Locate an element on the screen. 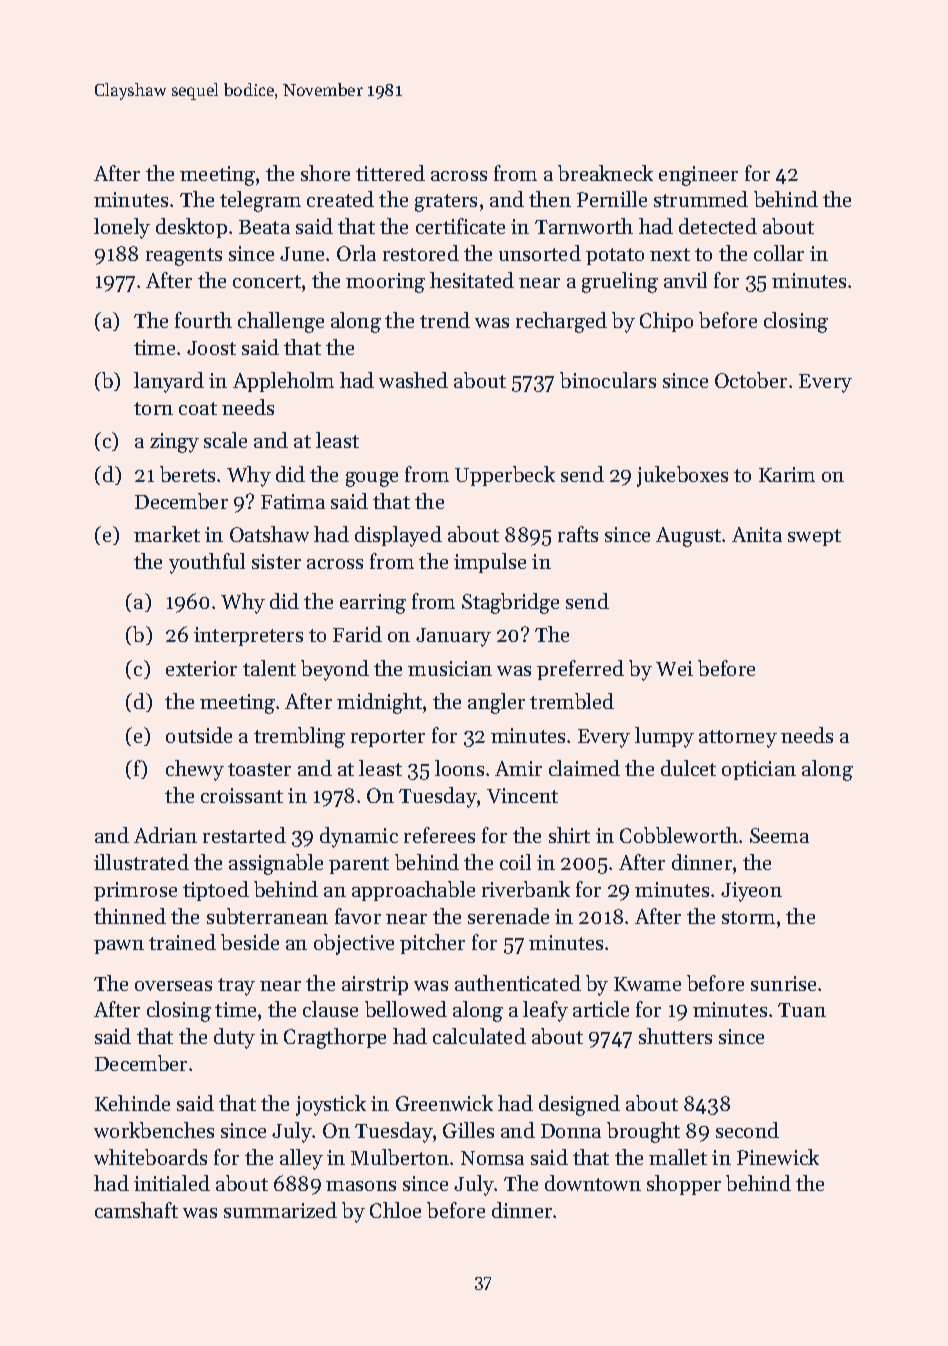 The height and width of the screenshot is (1346, 948). shore is located at coordinates (325, 173).
